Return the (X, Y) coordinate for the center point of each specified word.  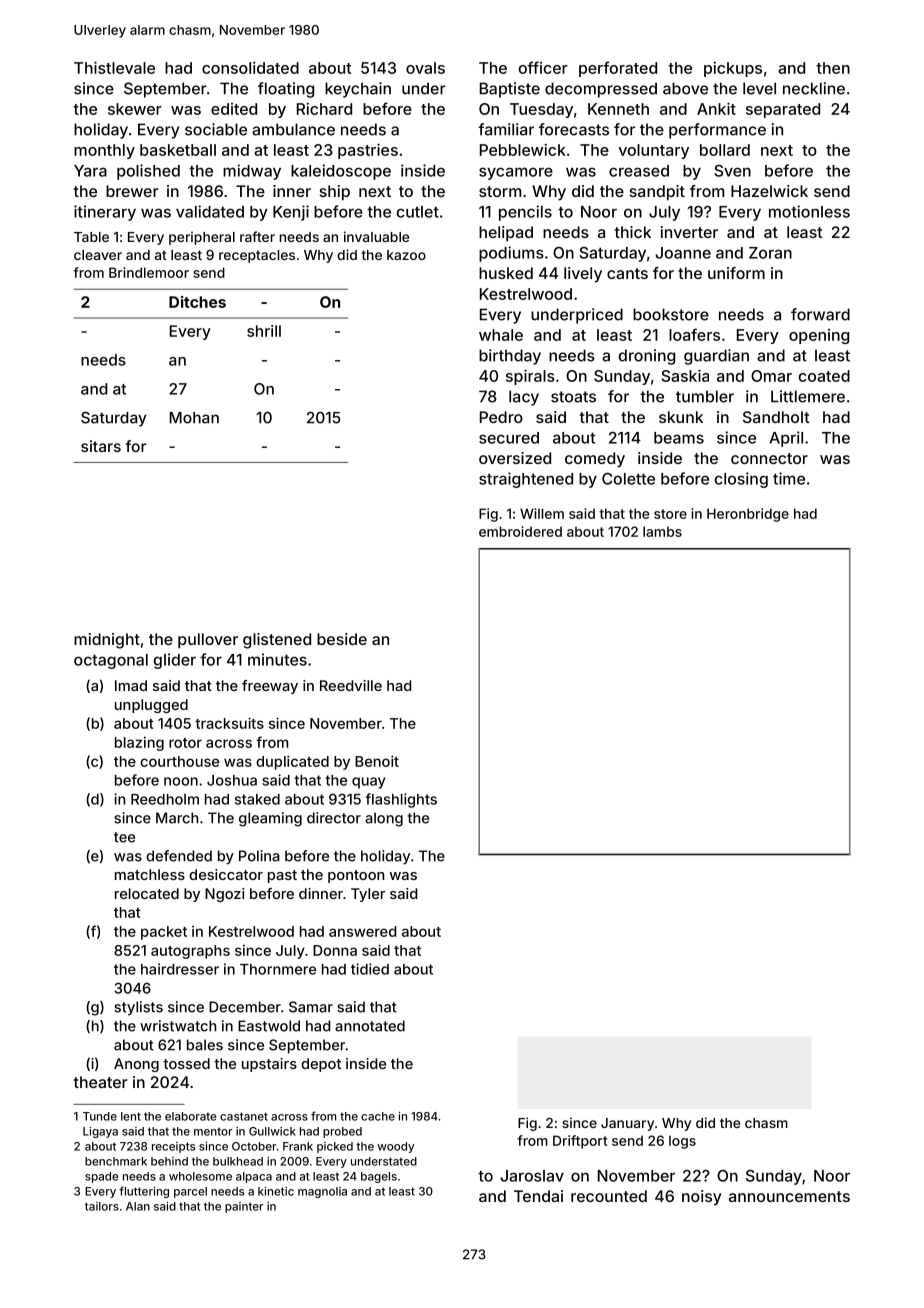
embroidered (520, 531)
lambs (662, 531)
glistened (277, 641)
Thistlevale (114, 67)
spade (101, 1177)
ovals (425, 68)
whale (501, 335)
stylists (138, 1008)
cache (378, 1116)
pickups (733, 69)
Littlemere (808, 396)
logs (682, 1142)
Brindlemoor (149, 272)
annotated (370, 1026)
